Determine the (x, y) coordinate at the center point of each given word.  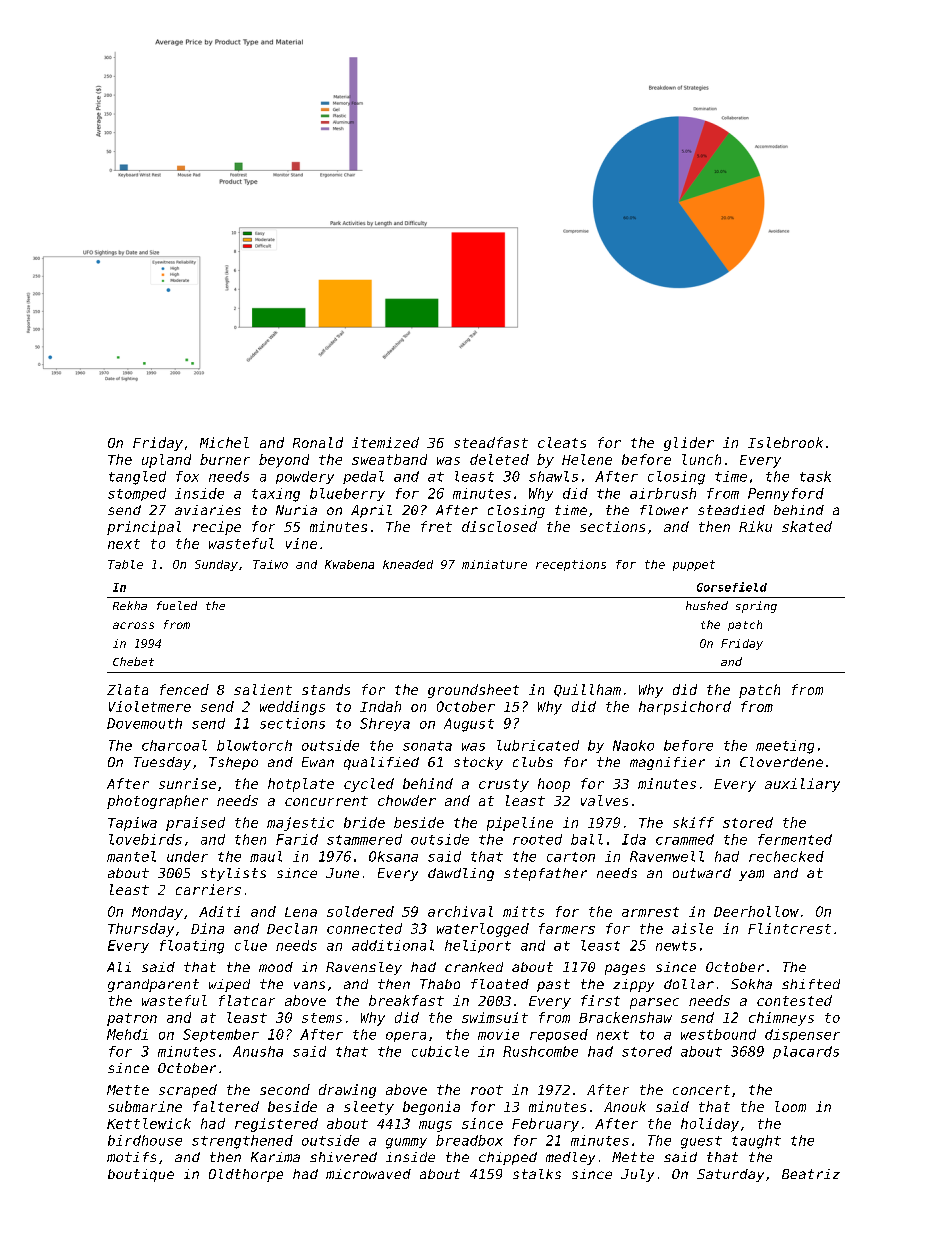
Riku (755, 526)
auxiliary (802, 785)
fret (436, 526)
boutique (141, 1175)
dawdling (461, 874)
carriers (208, 889)
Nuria (296, 510)
